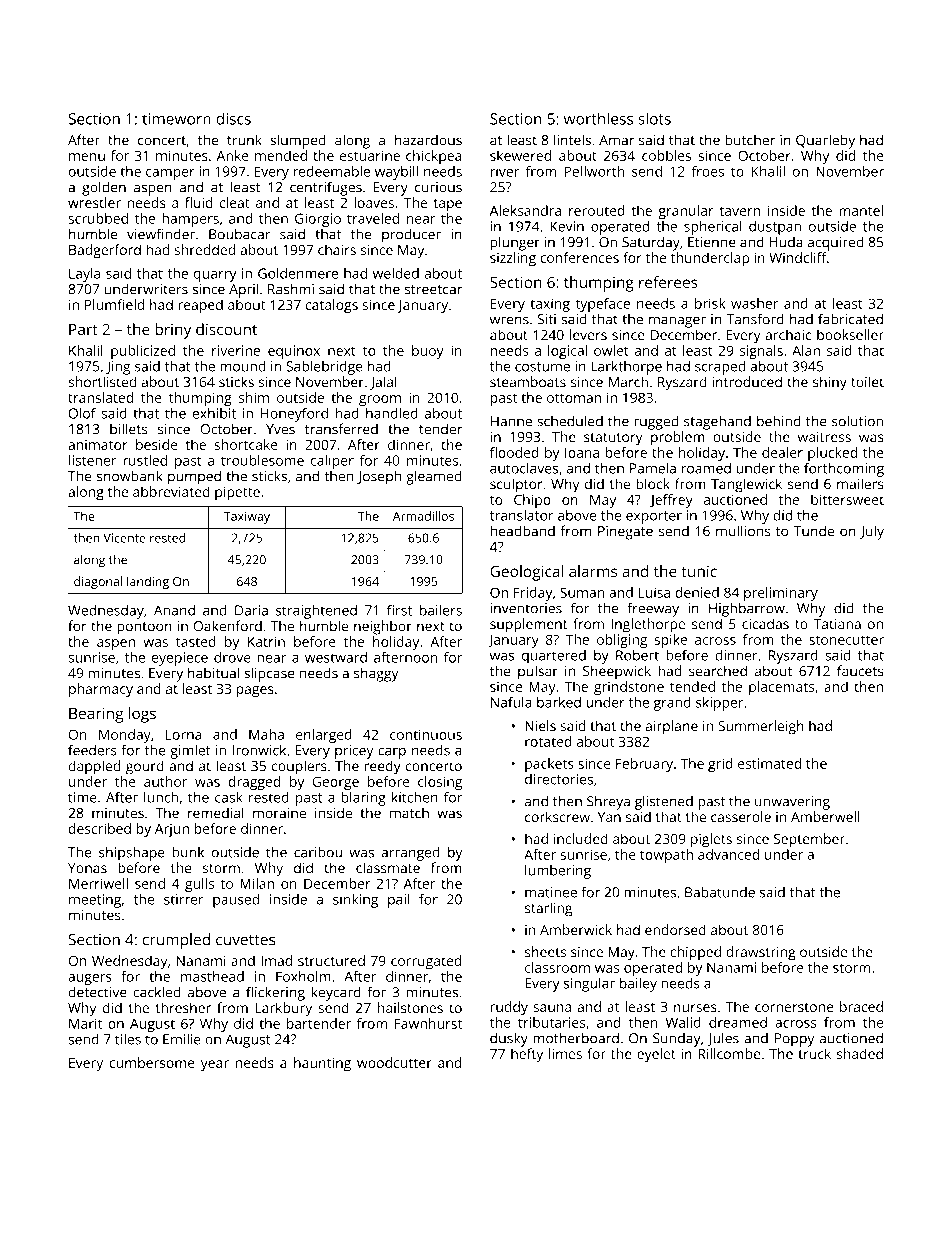 Image resolution: width=952 pixels, height=1233 pixels. What do you see at coordinates (675, 929) in the screenshot?
I see `endorsed` at bounding box center [675, 929].
